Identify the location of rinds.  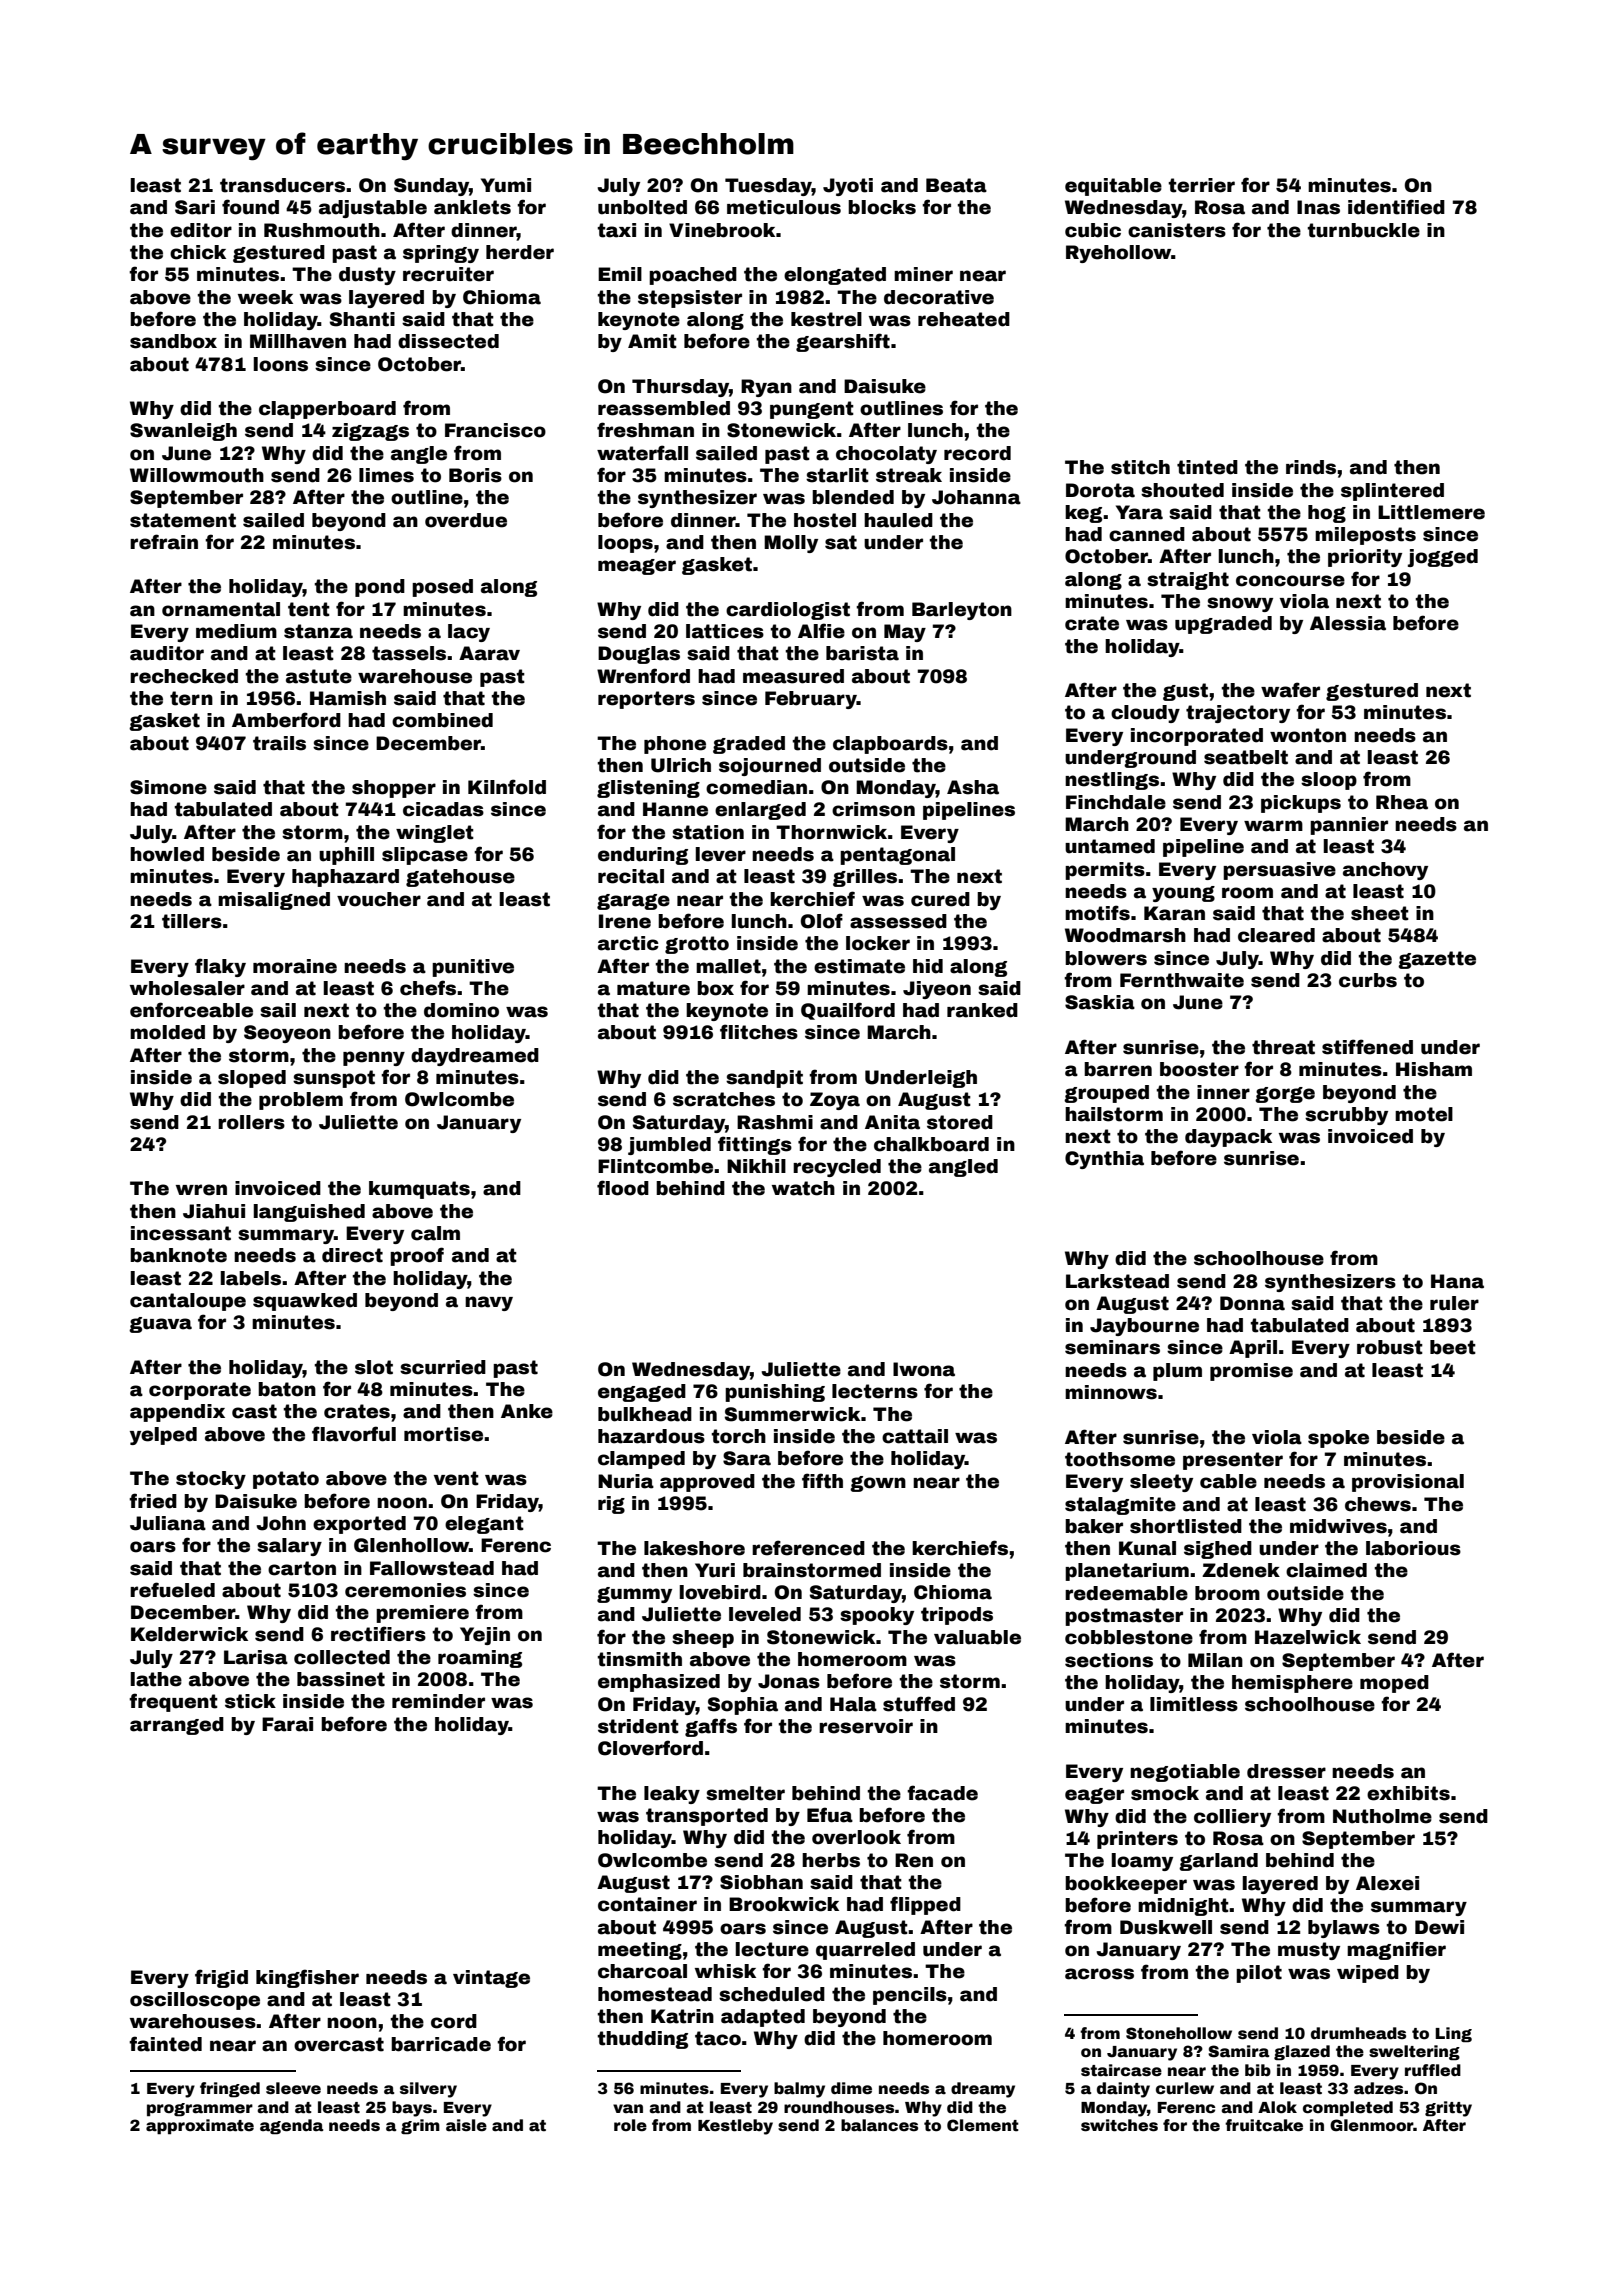
(1311, 467).
